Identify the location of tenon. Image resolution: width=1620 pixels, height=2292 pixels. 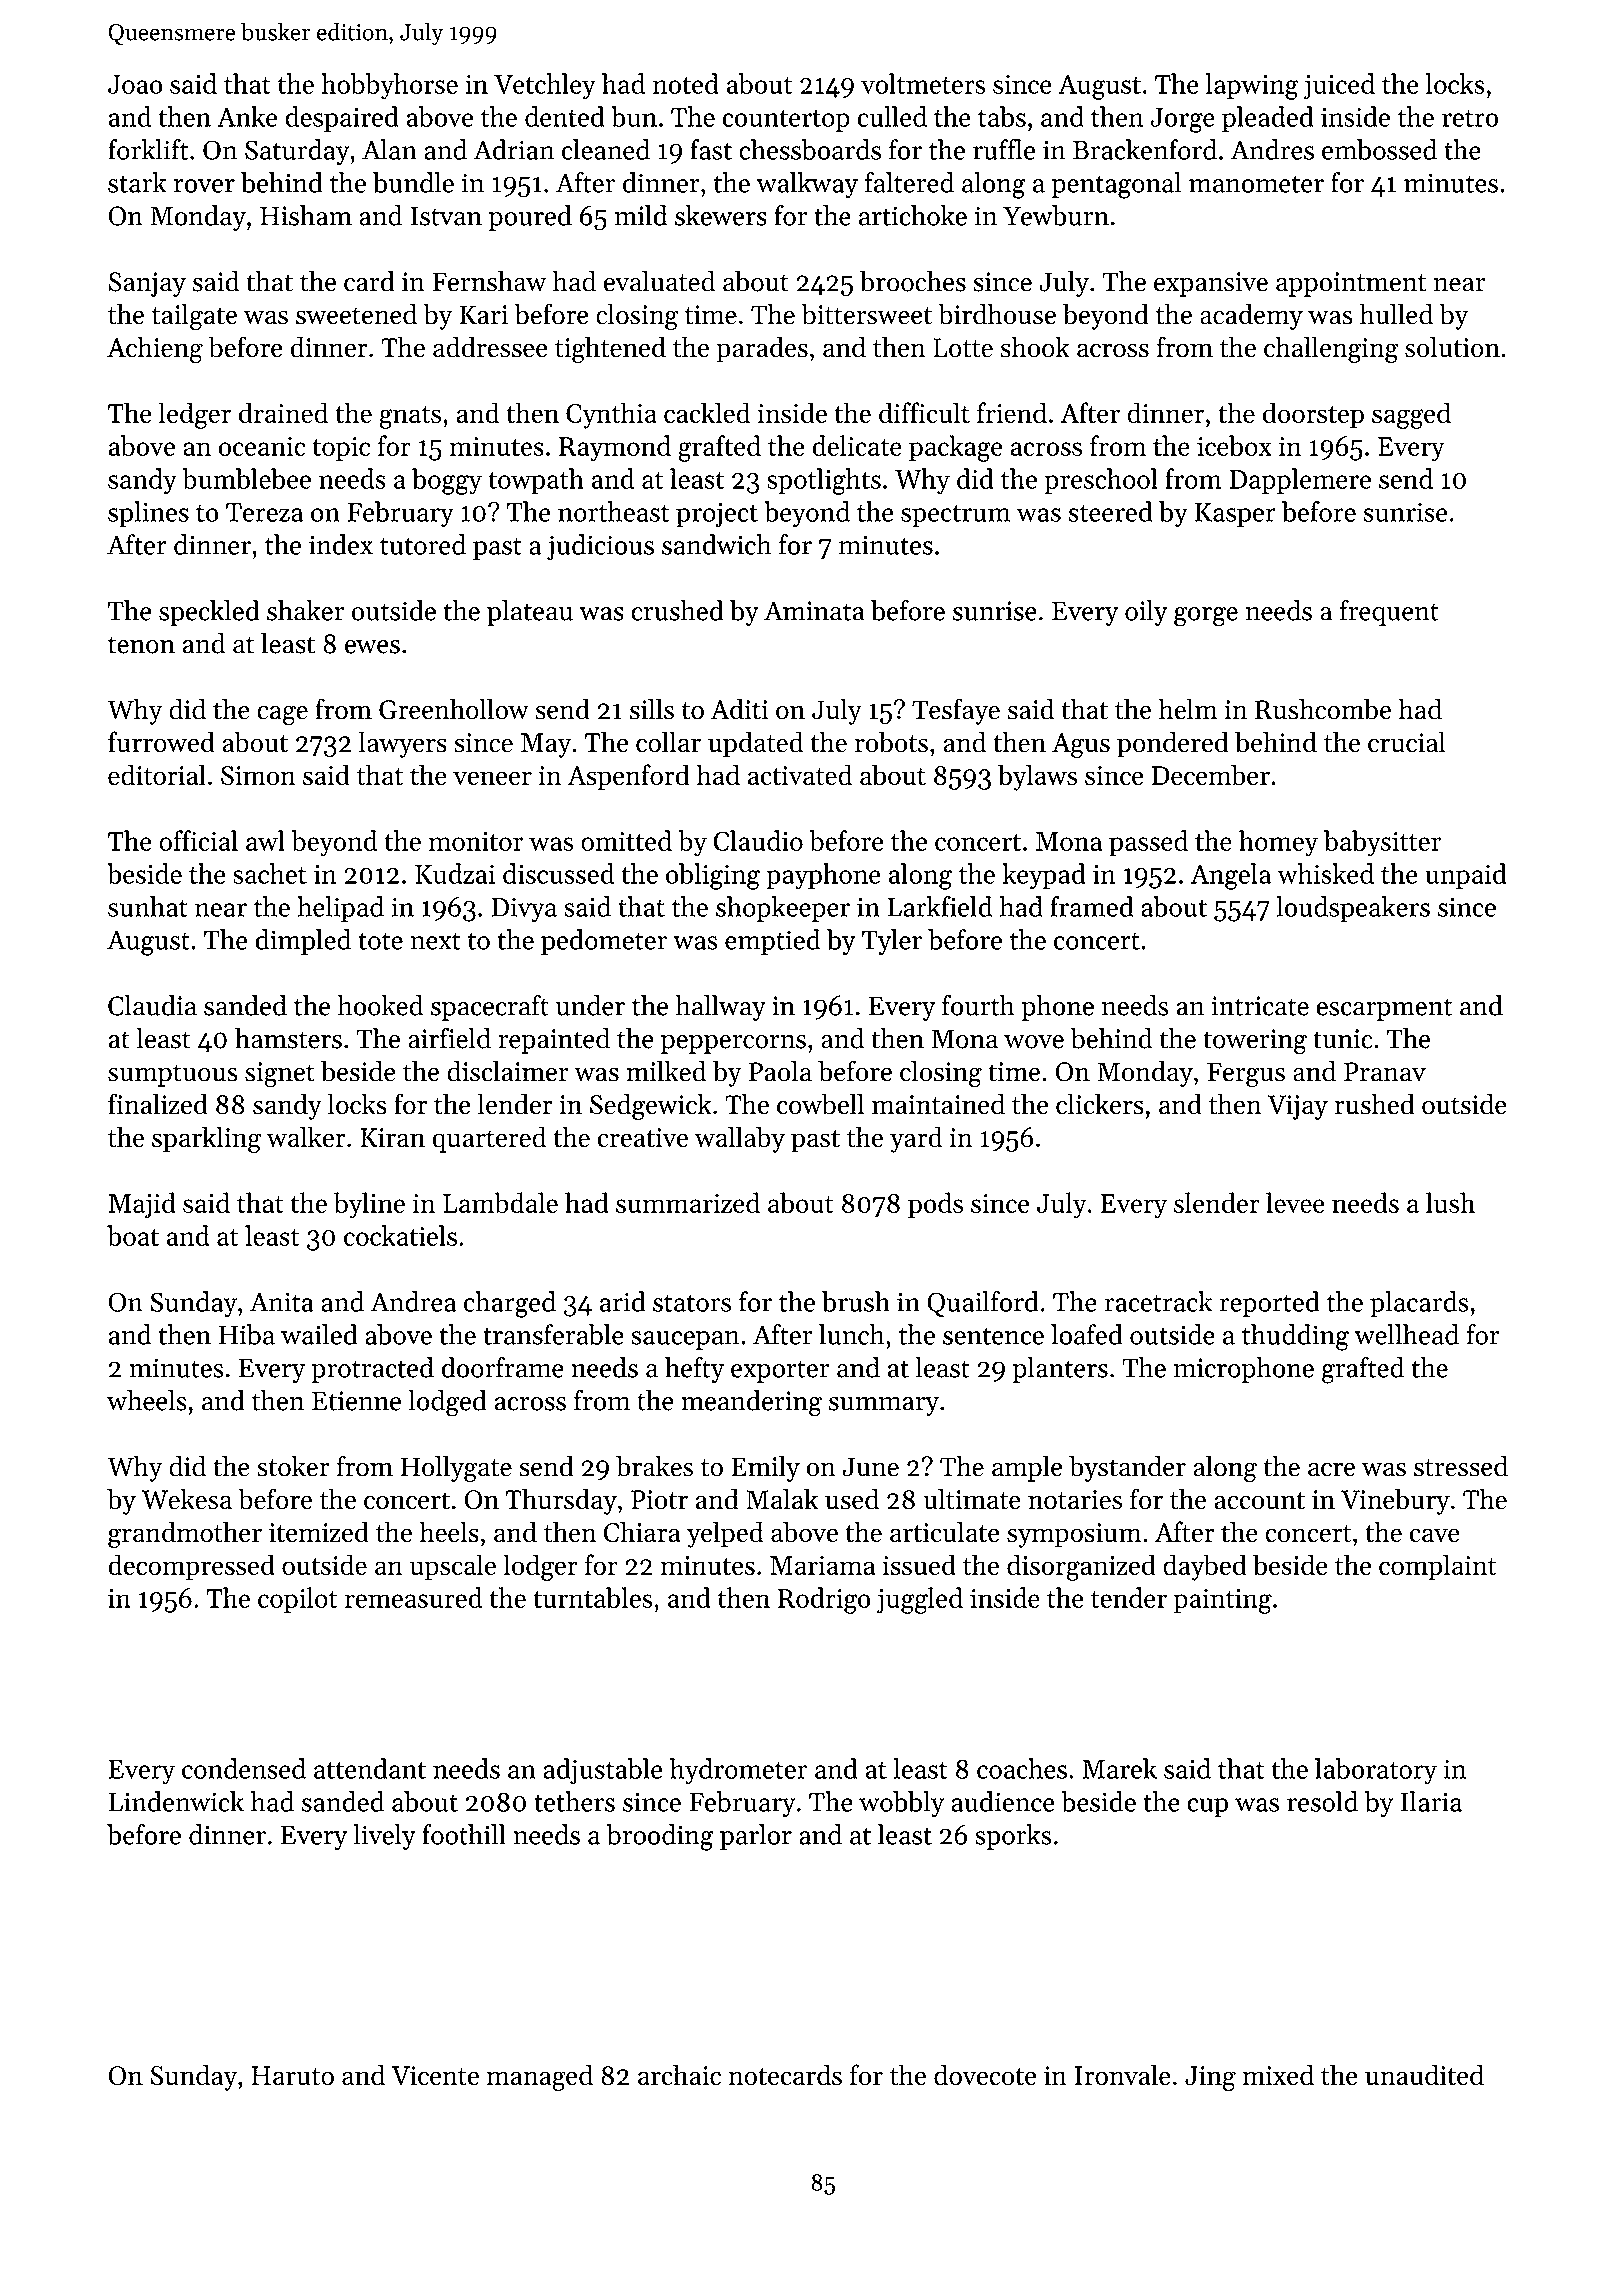
(141, 645).
